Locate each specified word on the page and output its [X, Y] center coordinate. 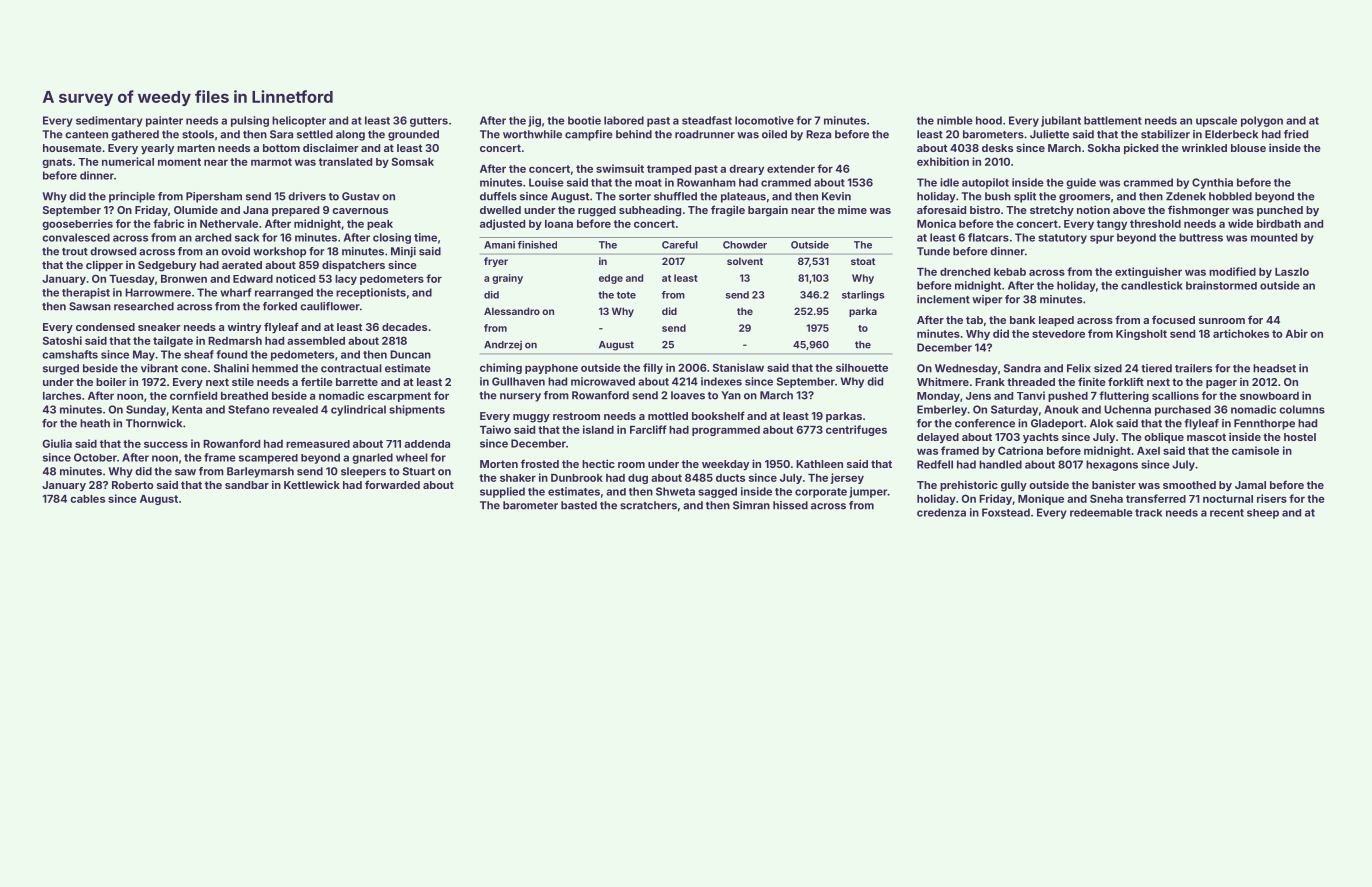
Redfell [935, 464]
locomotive [764, 120]
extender [791, 169]
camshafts [70, 354]
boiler [111, 381]
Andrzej [503, 345]
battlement [1113, 120]
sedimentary [109, 121]
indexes [721, 381]
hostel [1300, 437]
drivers [307, 196]
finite [1092, 381]
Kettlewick [312, 484]
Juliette [1049, 134]
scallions [1175, 395]
